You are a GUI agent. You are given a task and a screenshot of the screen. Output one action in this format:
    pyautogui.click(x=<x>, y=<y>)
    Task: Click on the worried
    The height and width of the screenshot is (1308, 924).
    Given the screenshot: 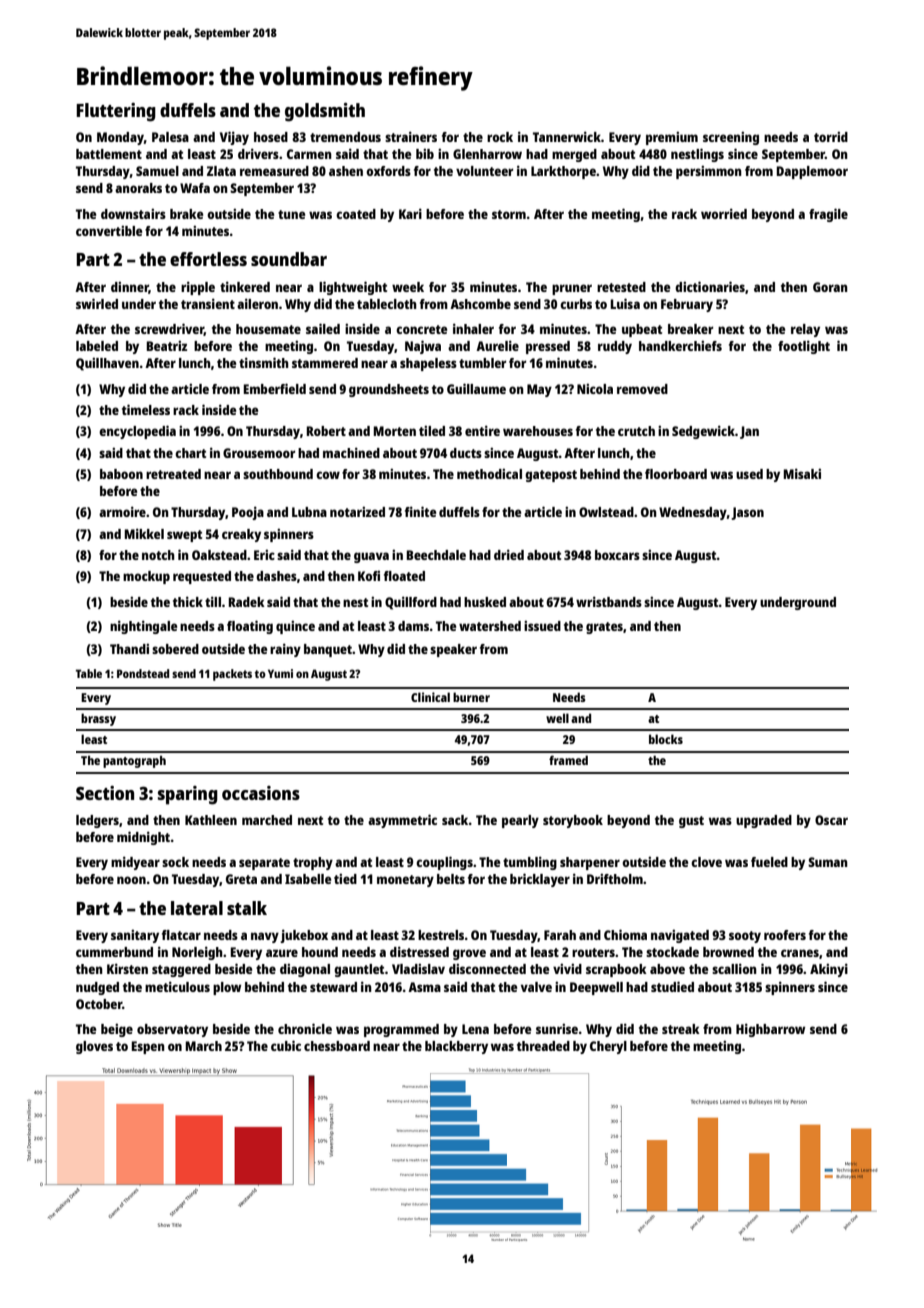 What is the action you would take?
    pyautogui.click(x=724, y=213)
